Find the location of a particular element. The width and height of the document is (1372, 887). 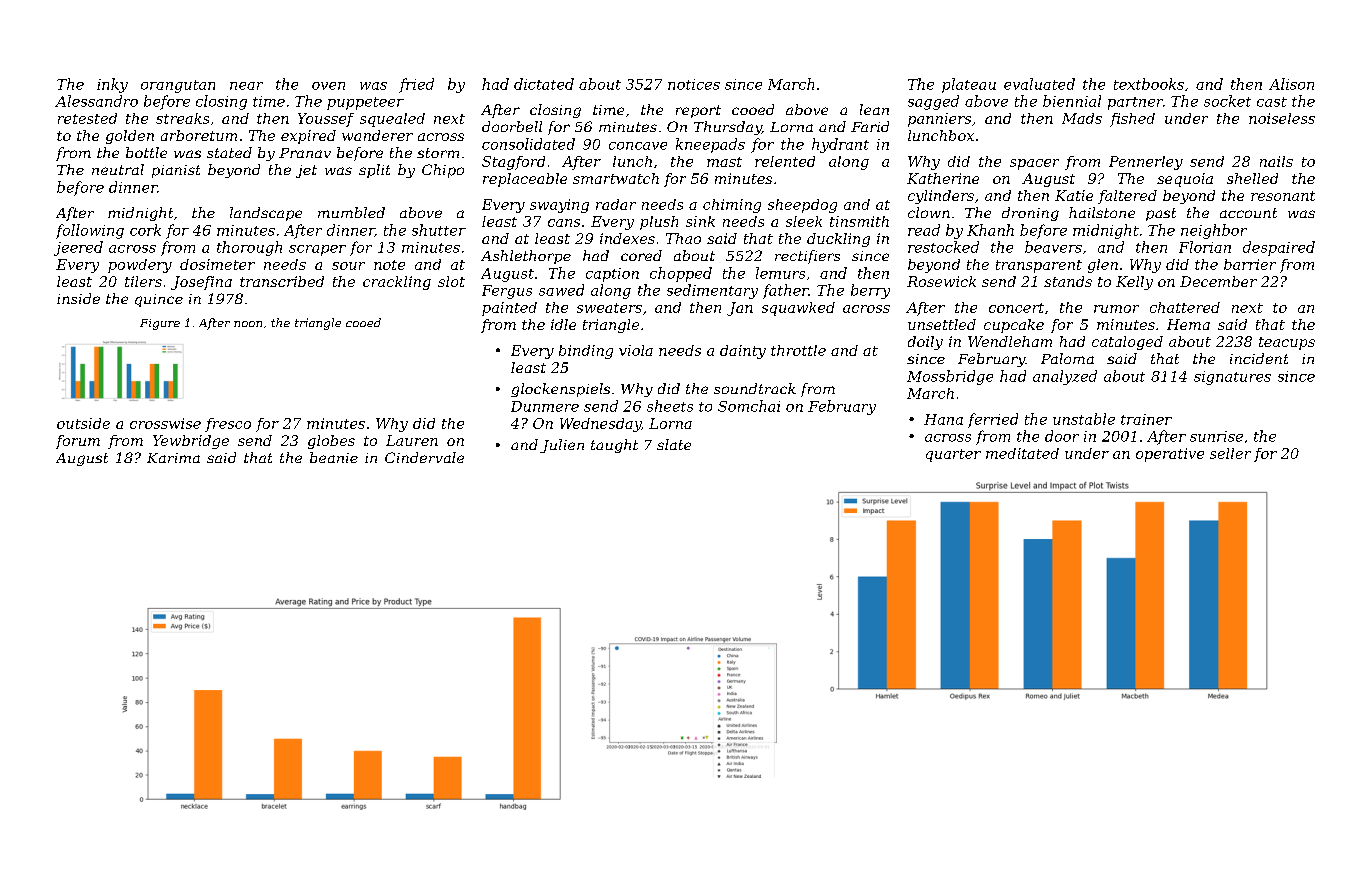

sleek is located at coordinates (804, 221).
